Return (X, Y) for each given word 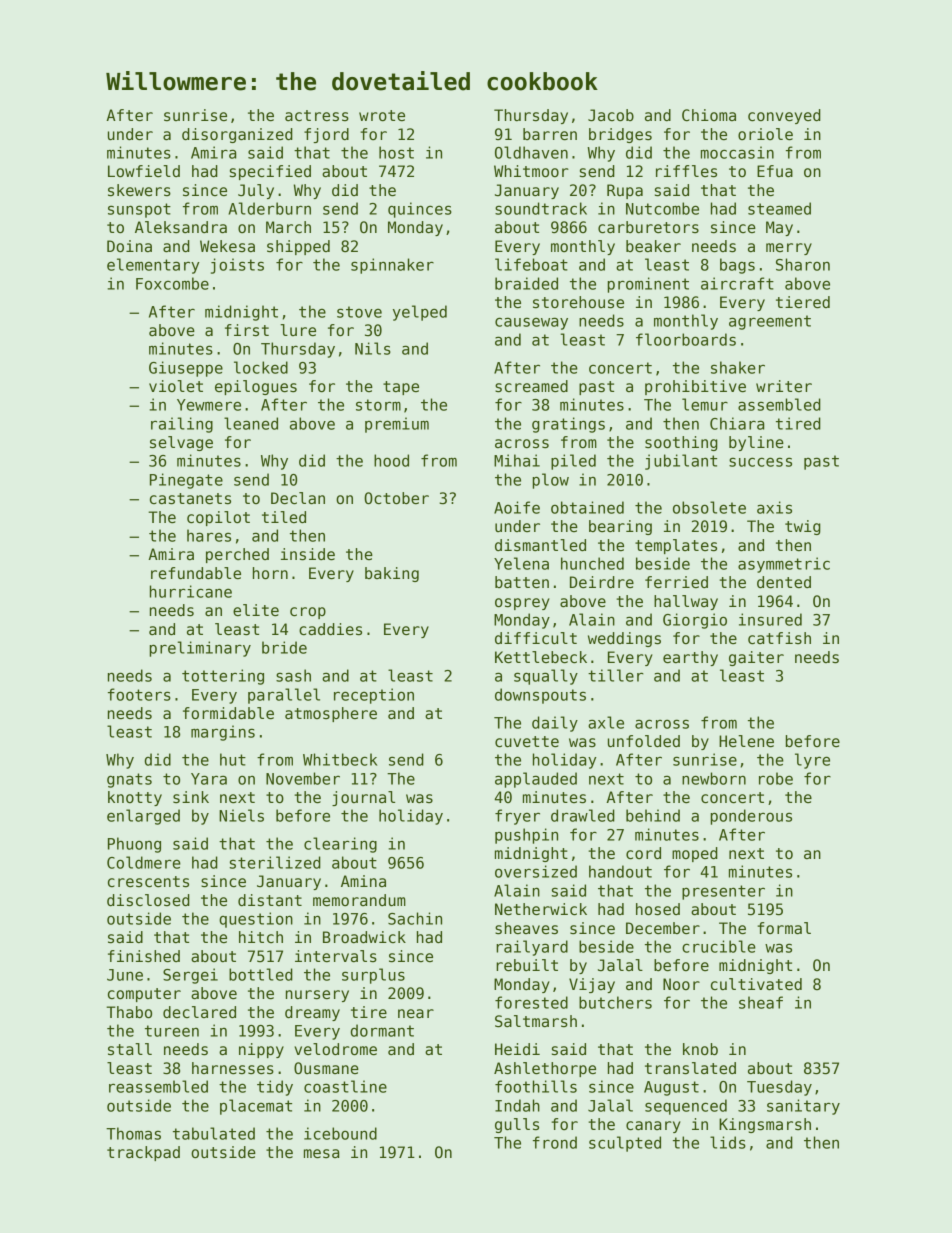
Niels (241, 815)
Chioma (709, 115)
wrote (382, 115)
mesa (321, 1153)
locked (261, 367)
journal (363, 798)
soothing (681, 443)
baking (392, 574)
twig (803, 527)
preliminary (200, 649)
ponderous (751, 817)
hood (391, 460)
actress (317, 115)
